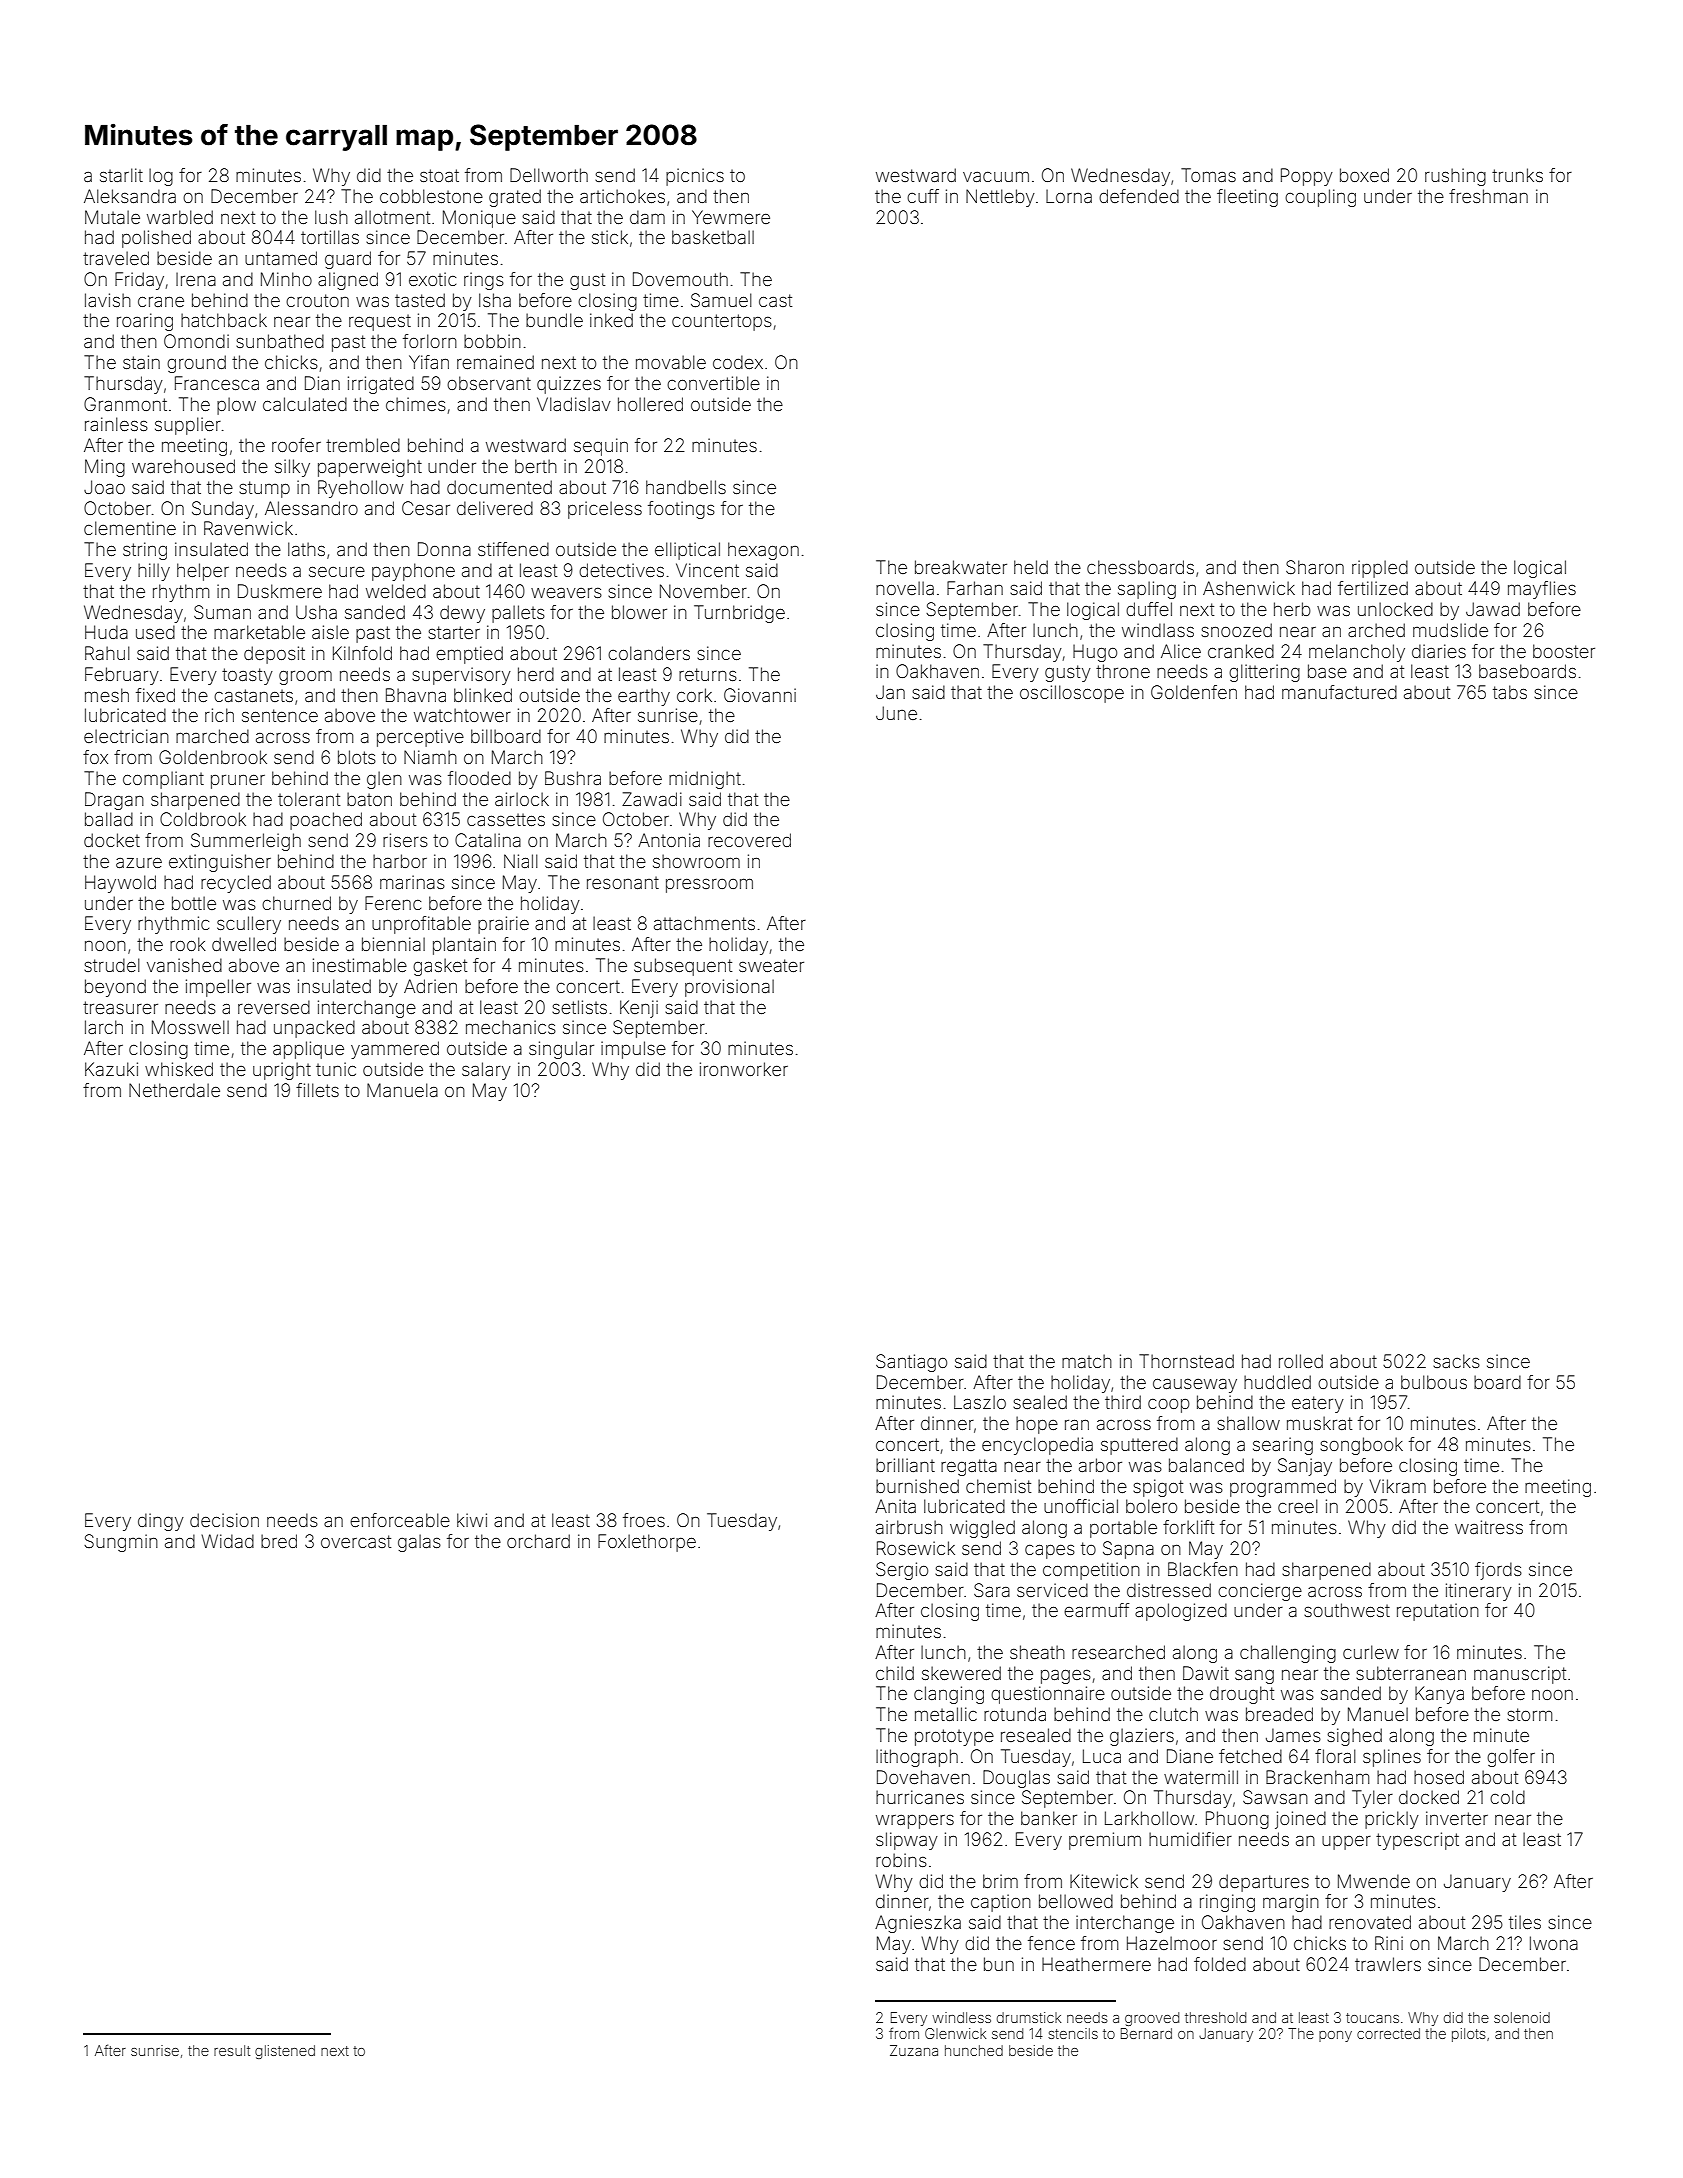 The height and width of the screenshot is (2178, 1683). What do you see at coordinates (721, 300) in the screenshot?
I see `Samuel` at bounding box center [721, 300].
